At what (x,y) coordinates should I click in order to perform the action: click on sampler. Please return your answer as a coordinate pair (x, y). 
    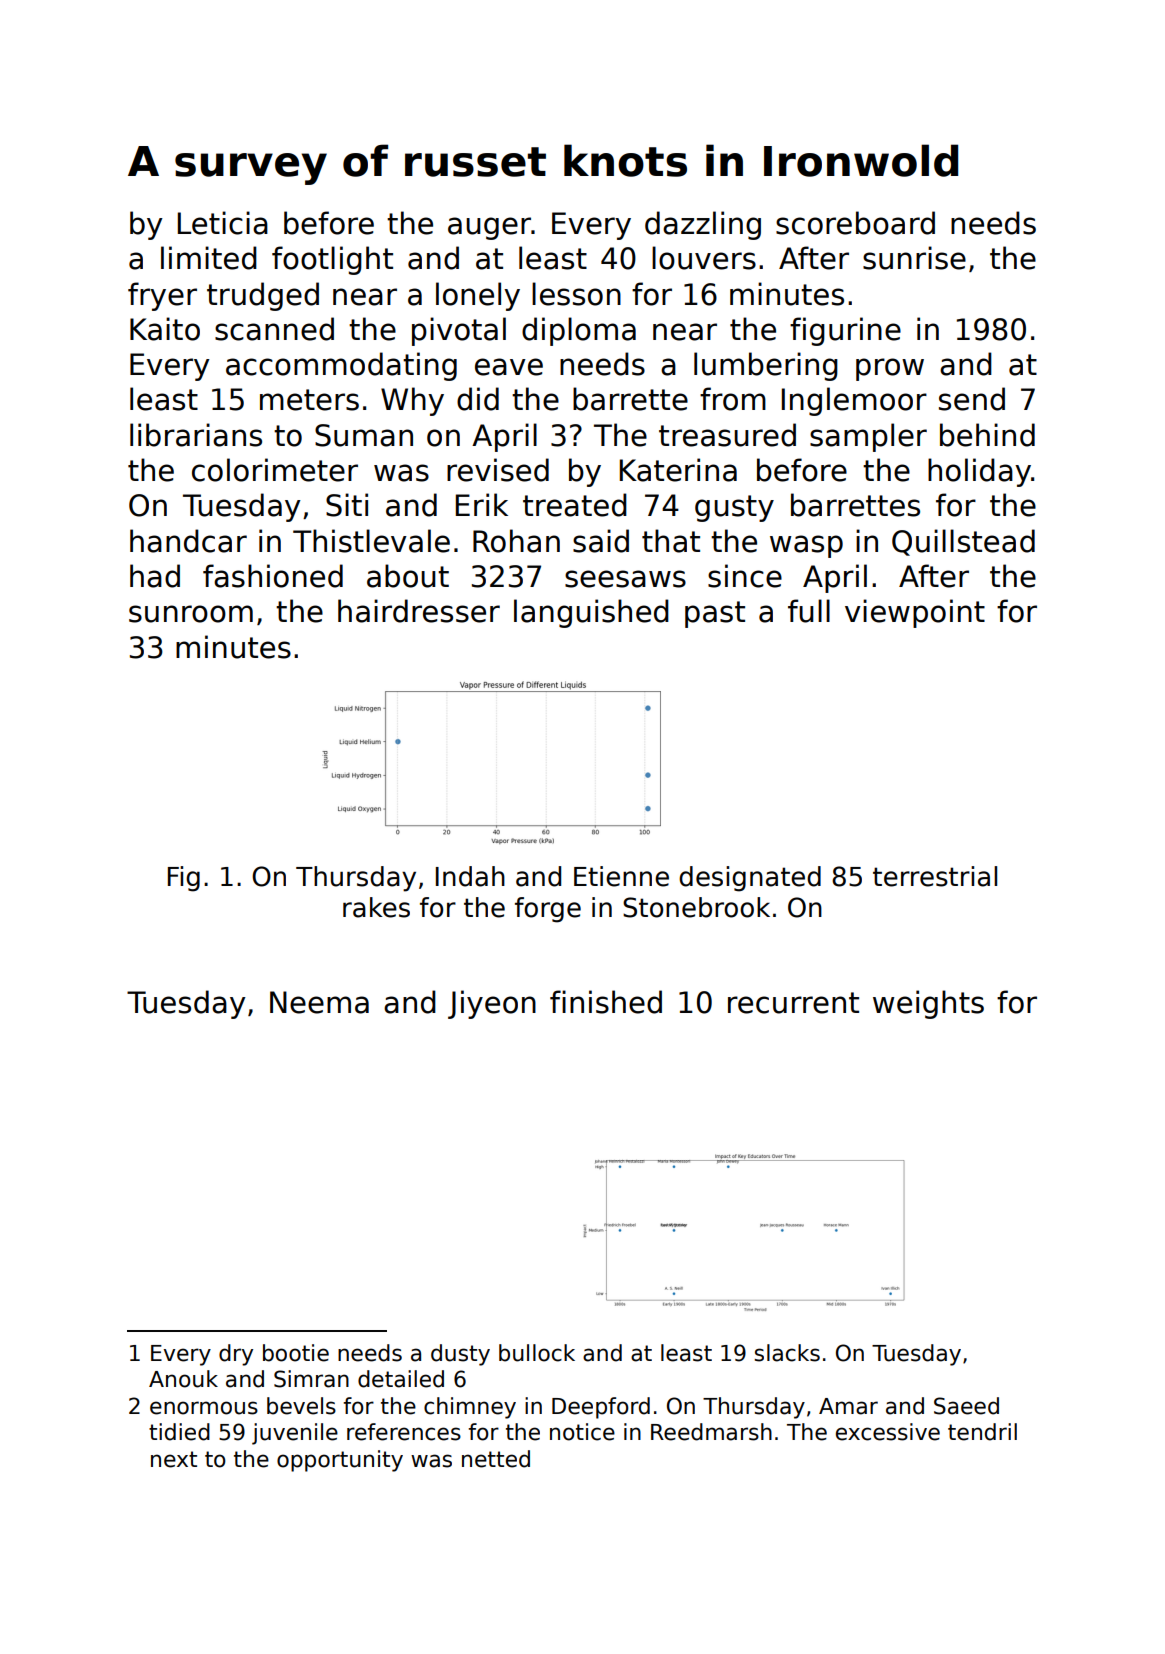
    Looking at the image, I should click on (868, 437).
